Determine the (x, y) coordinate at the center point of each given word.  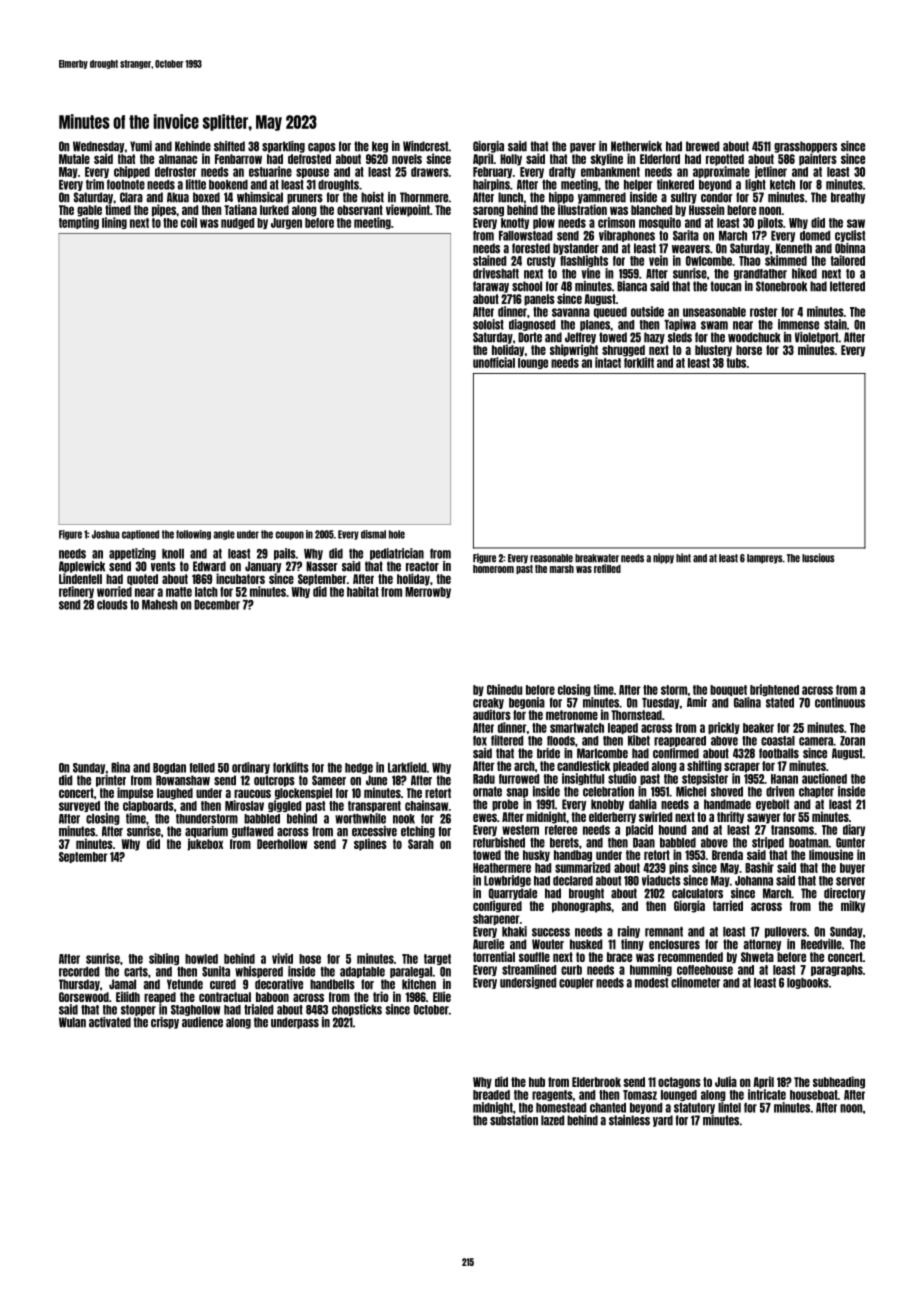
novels (407, 159)
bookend (228, 185)
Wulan (72, 1022)
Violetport (817, 338)
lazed (552, 1120)
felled (202, 768)
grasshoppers (805, 147)
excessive (374, 831)
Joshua (106, 534)
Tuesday (660, 703)
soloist (488, 324)
